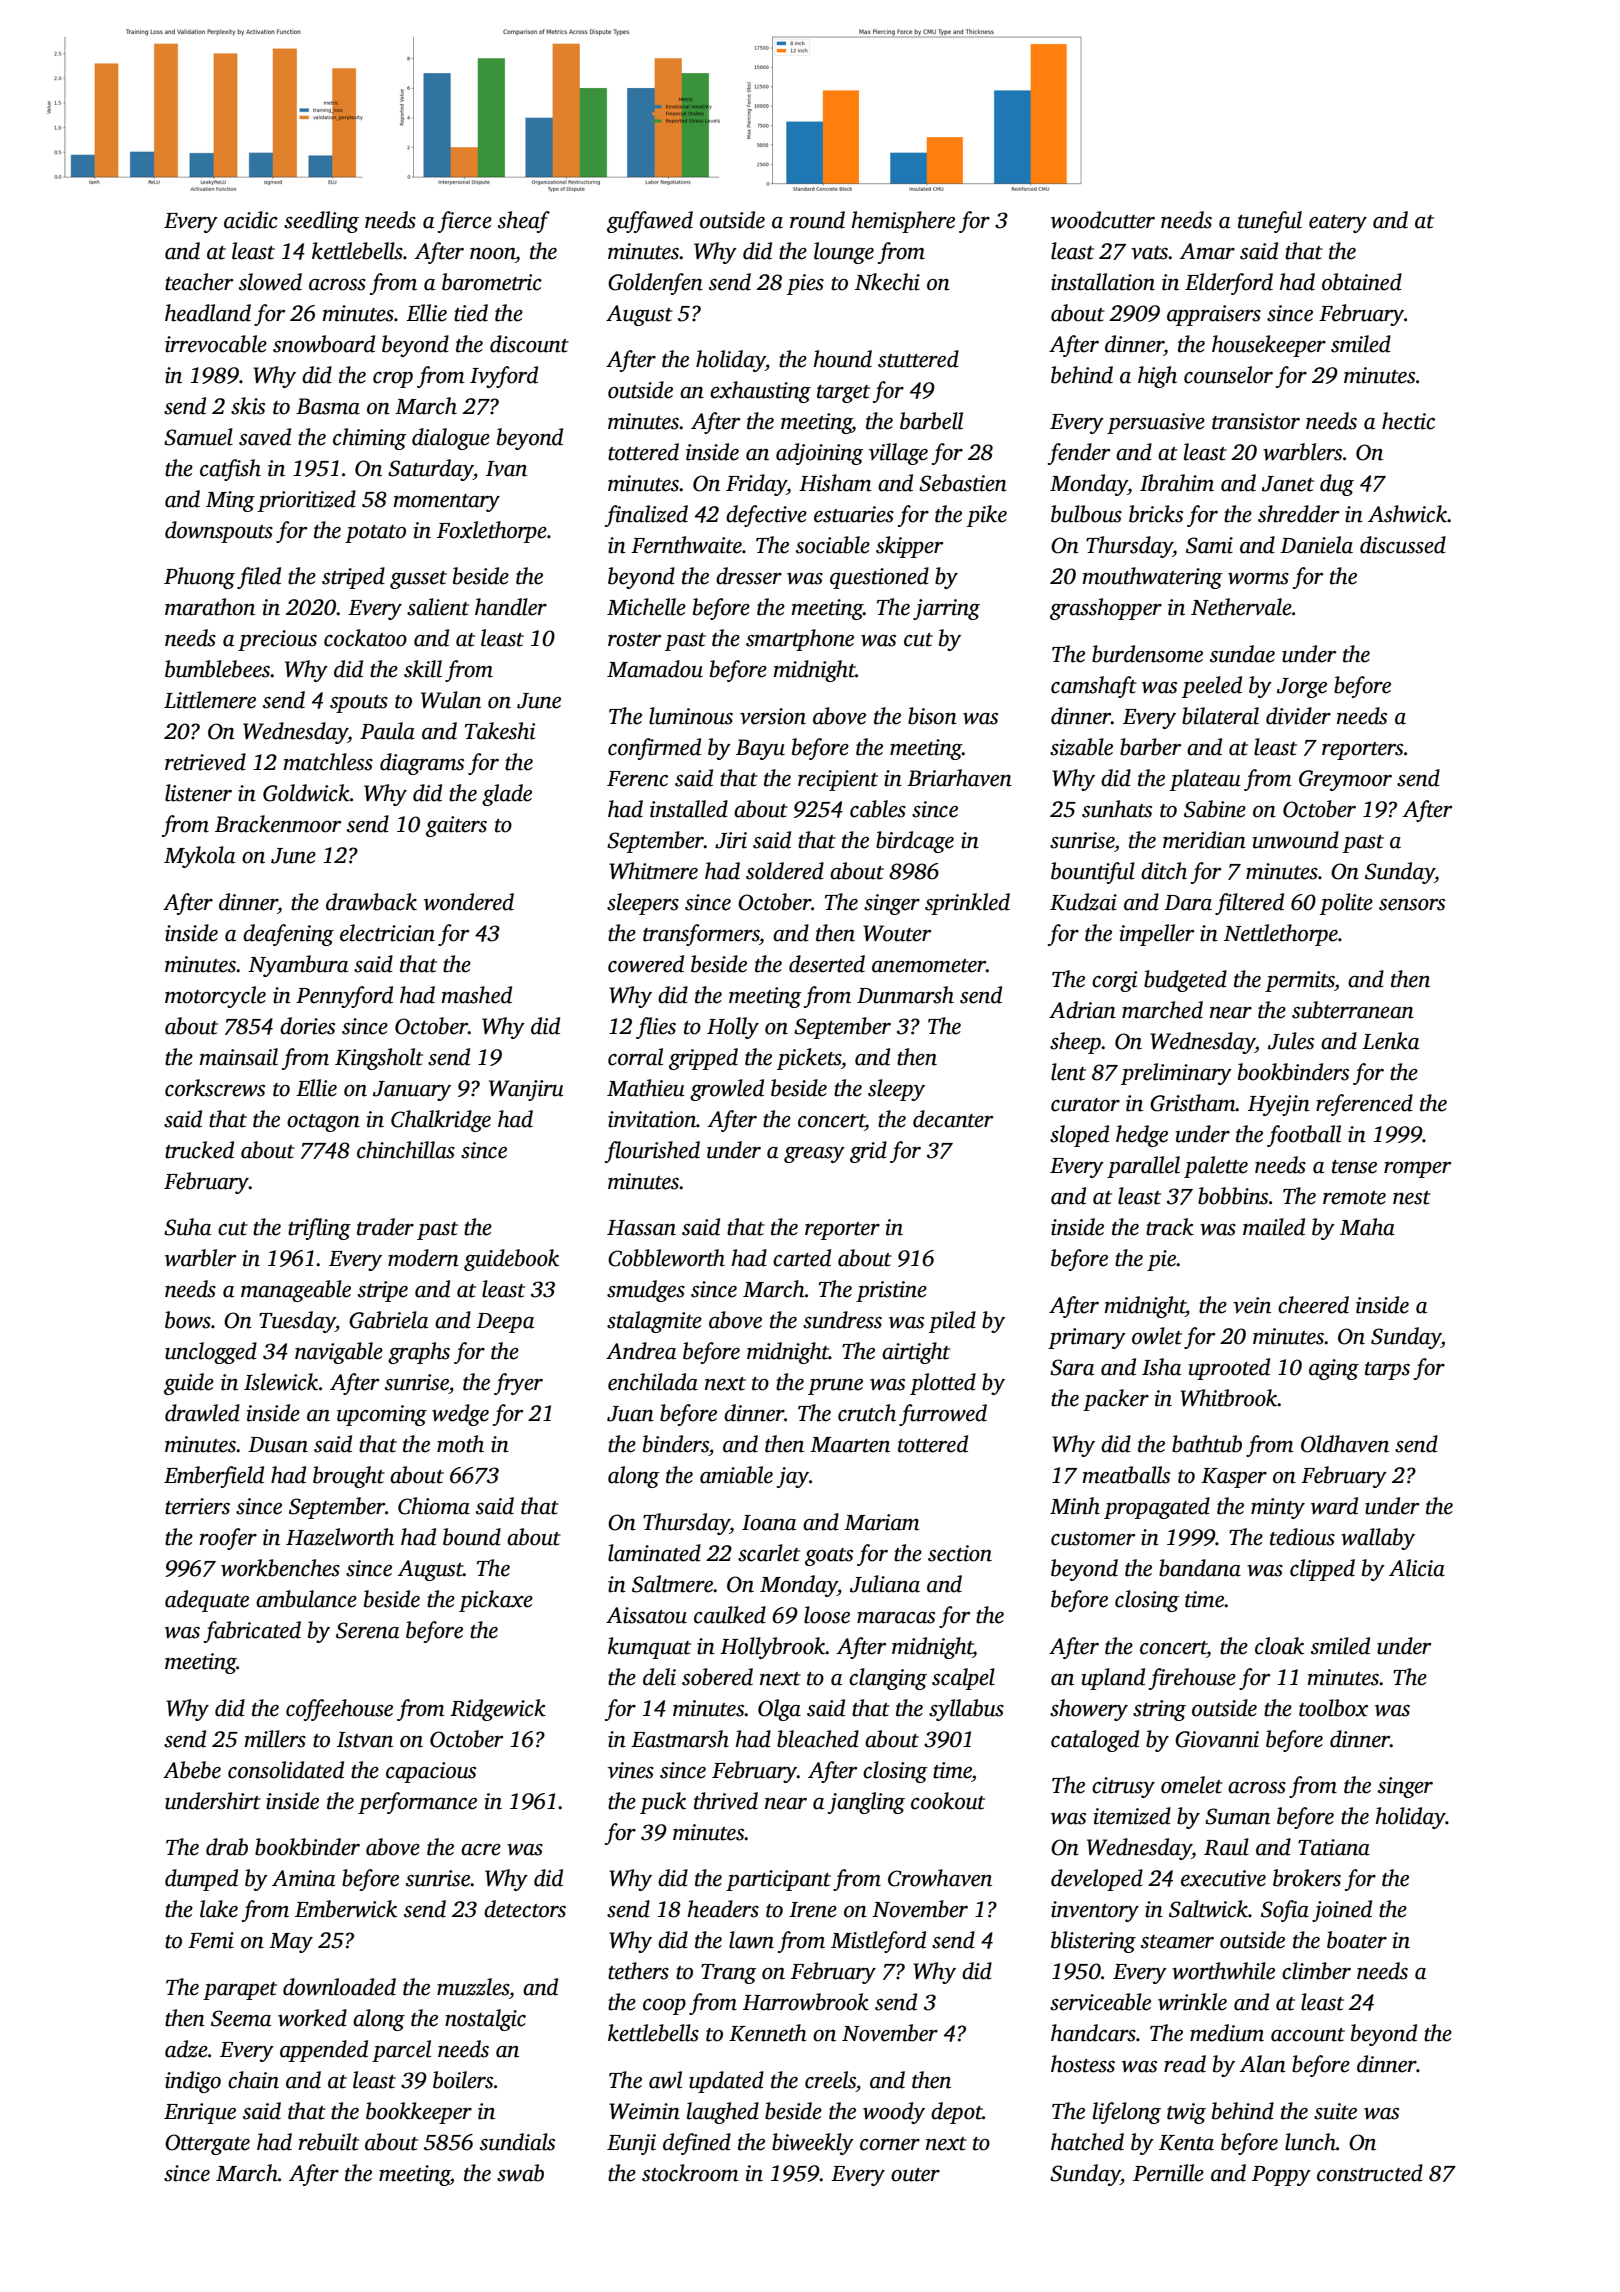 The image size is (1620, 2292). I want to click on handler, so click(511, 607).
